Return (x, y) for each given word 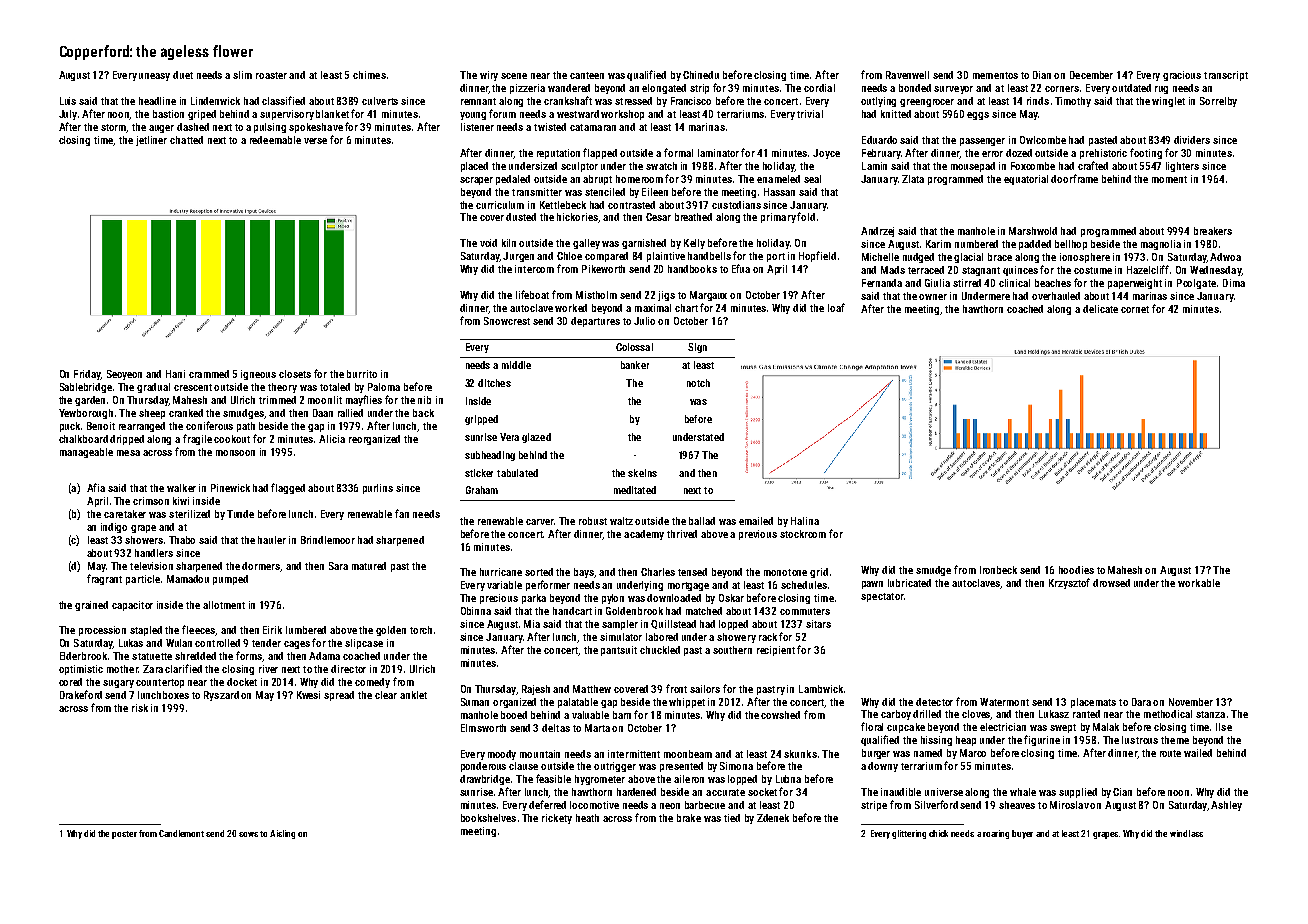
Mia (532, 624)
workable (1199, 583)
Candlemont (181, 833)
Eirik (272, 630)
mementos (995, 75)
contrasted (631, 205)
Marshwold (1033, 231)
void (488, 243)
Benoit (101, 426)
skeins (642, 473)
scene (514, 76)
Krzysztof (1069, 583)
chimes (369, 75)
